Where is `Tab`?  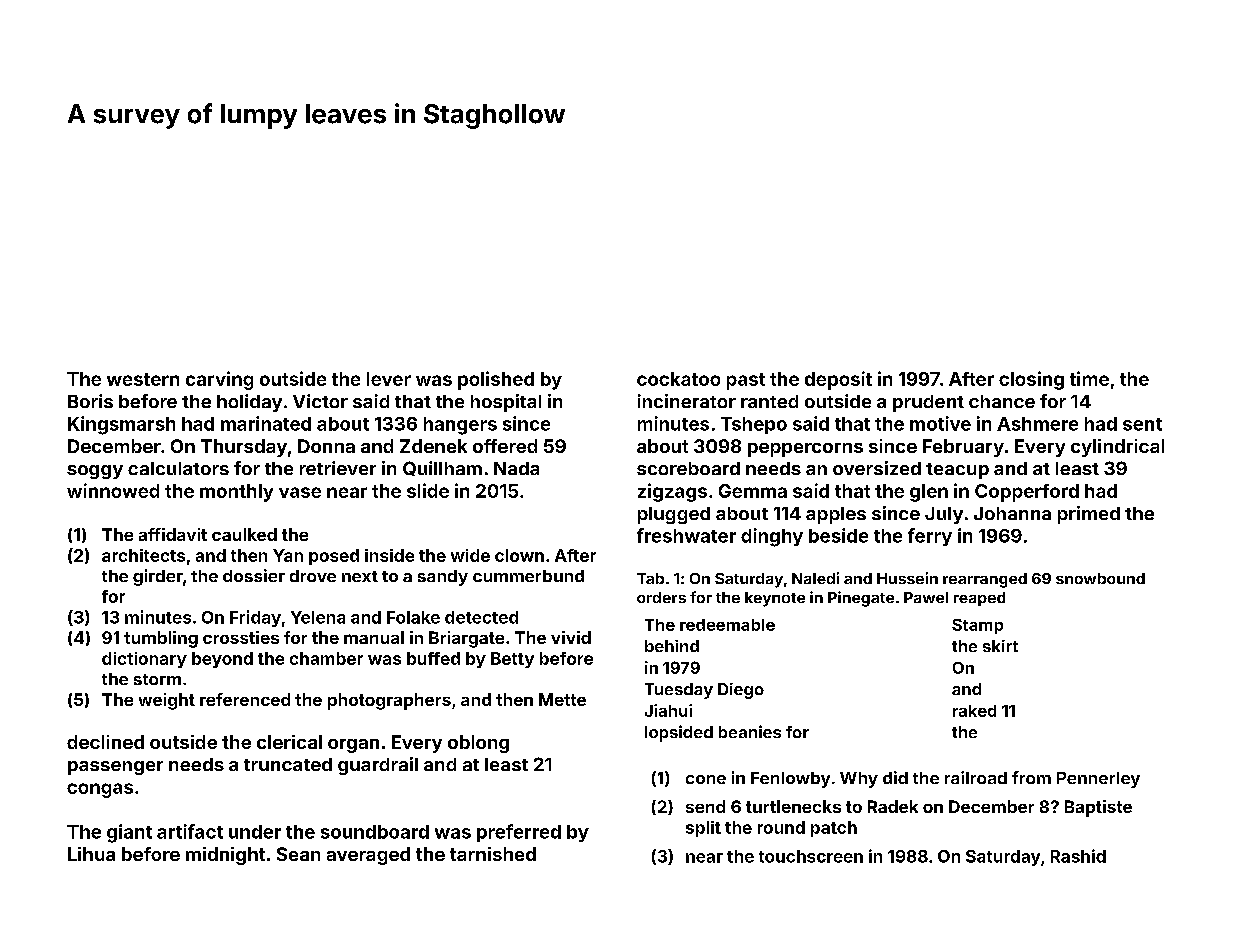
Tab is located at coordinates (650, 578).
